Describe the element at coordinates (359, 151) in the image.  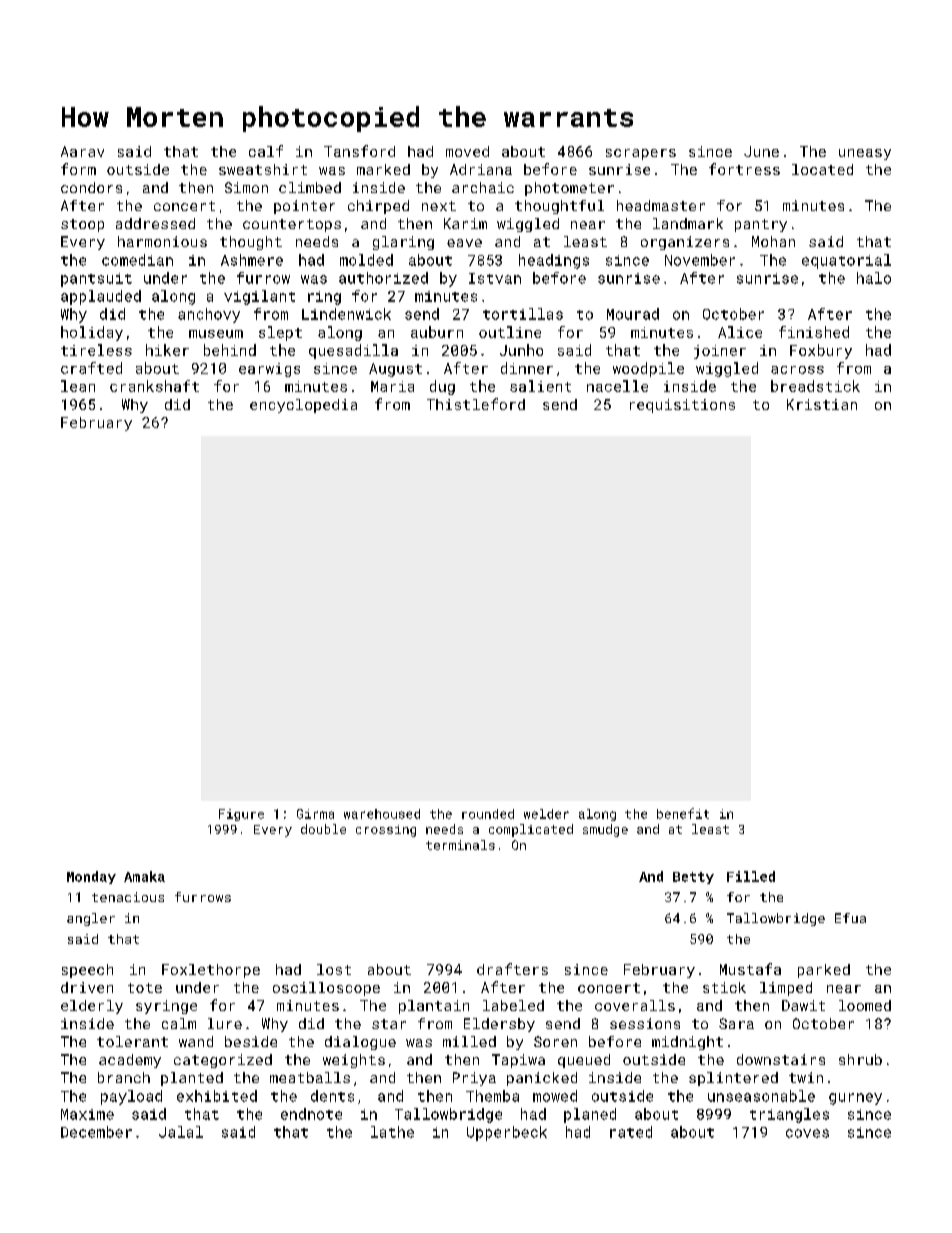
I see `Tansford` at that location.
